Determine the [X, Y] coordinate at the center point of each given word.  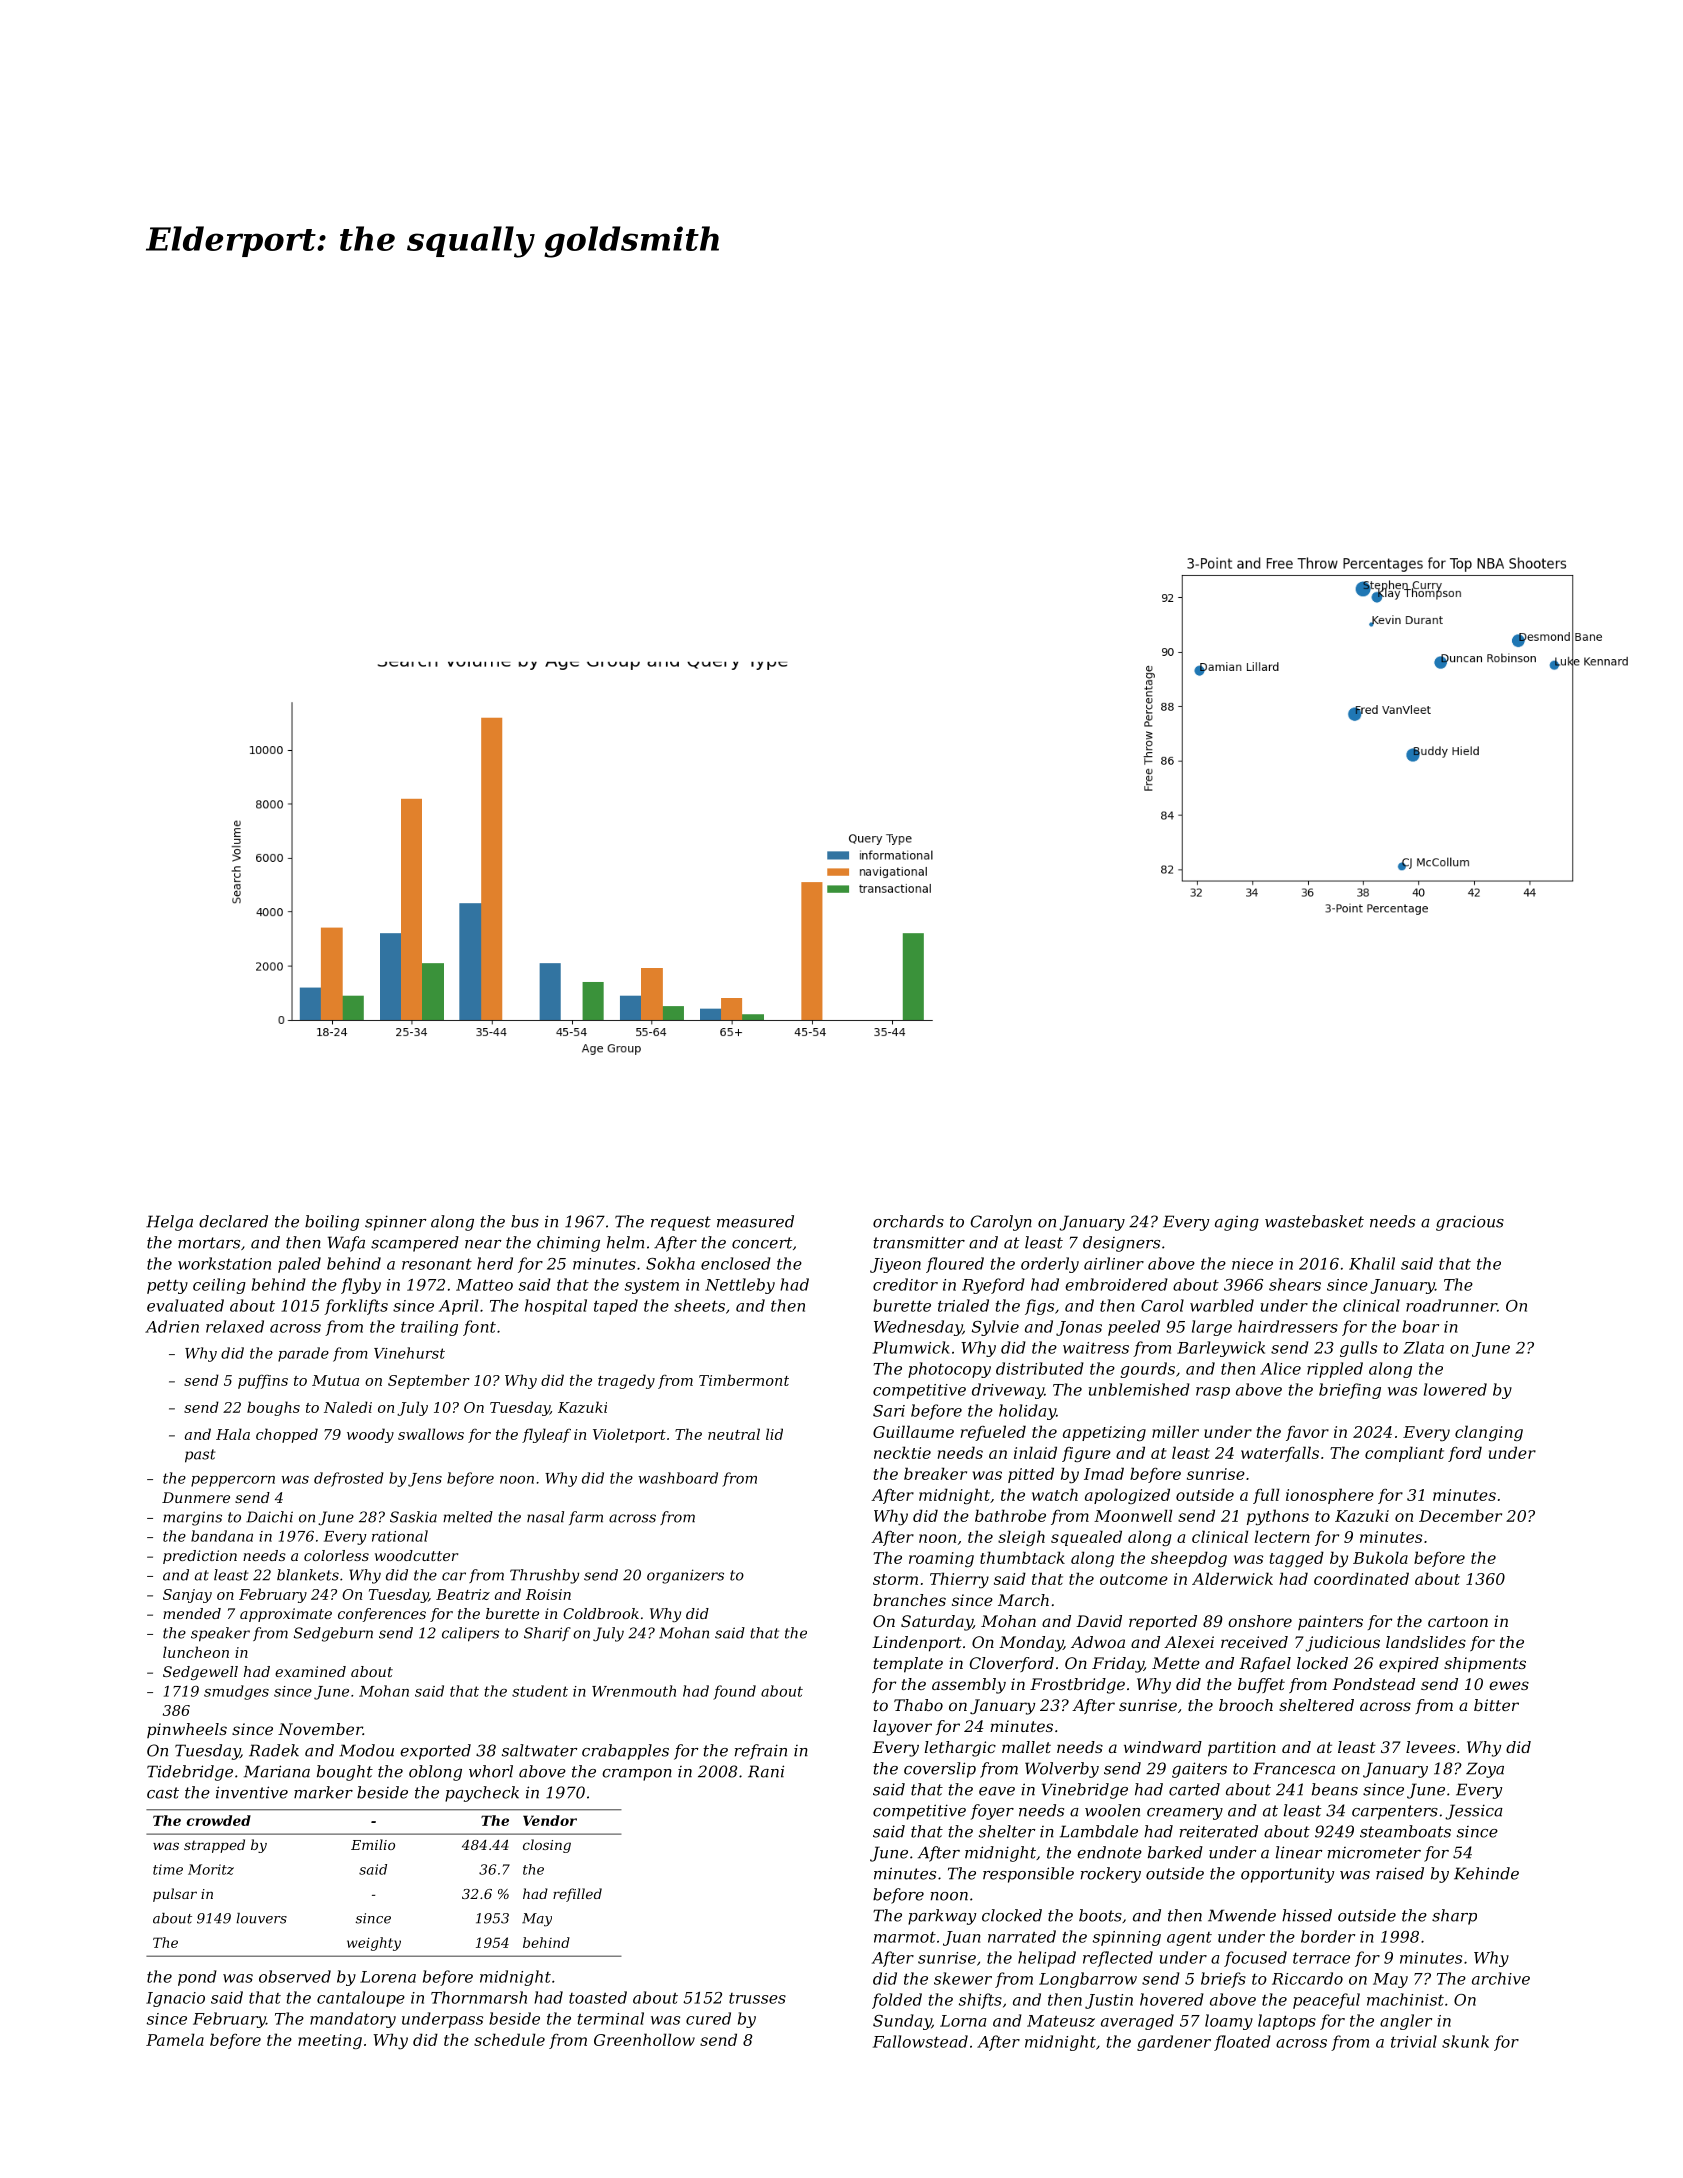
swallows [431, 1434]
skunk [1465, 2041]
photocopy [949, 1370]
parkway [942, 1917]
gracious [1470, 1223]
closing [547, 1846]
